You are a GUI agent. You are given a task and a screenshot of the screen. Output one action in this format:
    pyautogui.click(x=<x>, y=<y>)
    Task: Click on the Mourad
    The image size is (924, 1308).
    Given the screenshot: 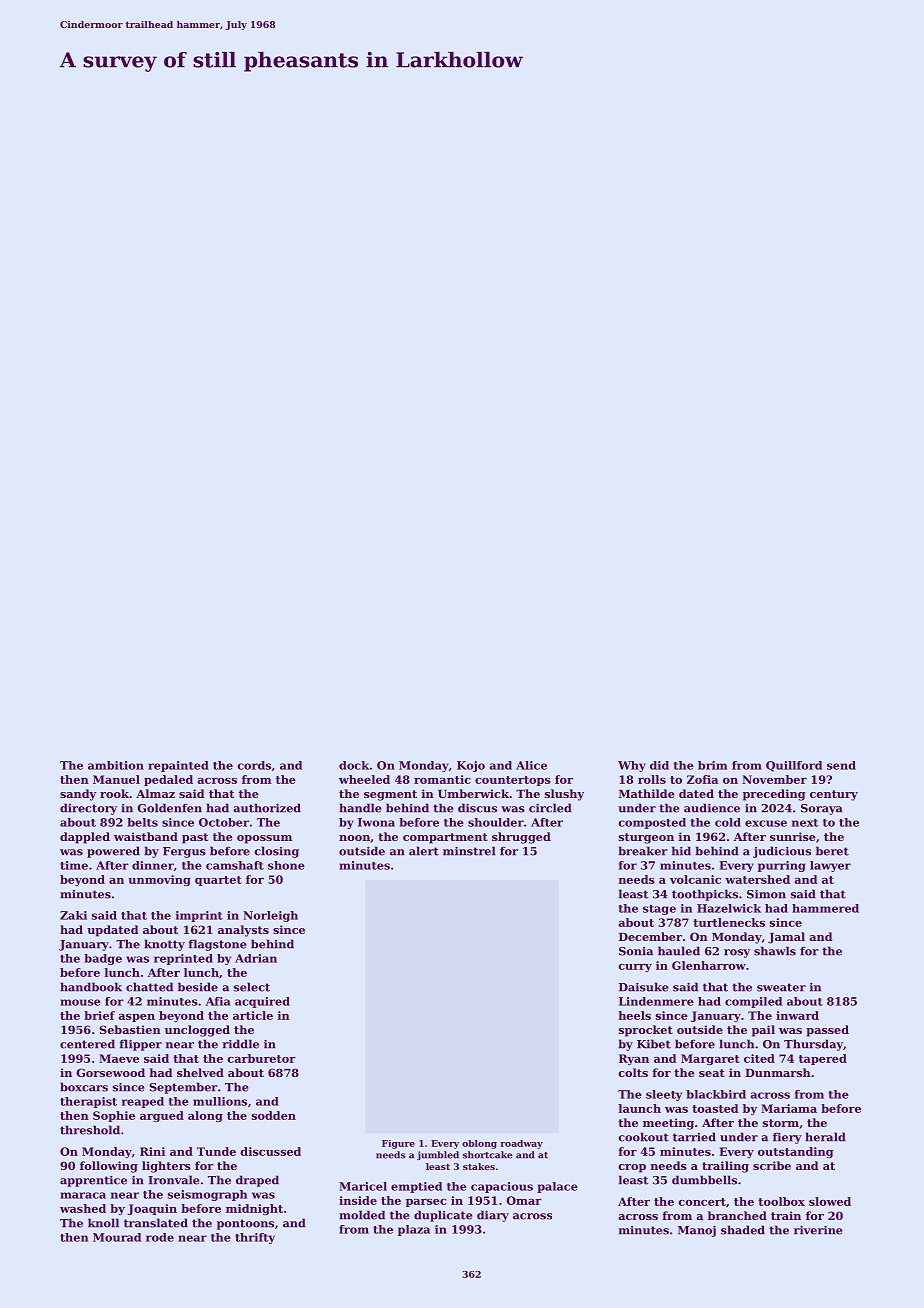 What is the action you would take?
    pyautogui.click(x=117, y=1237)
